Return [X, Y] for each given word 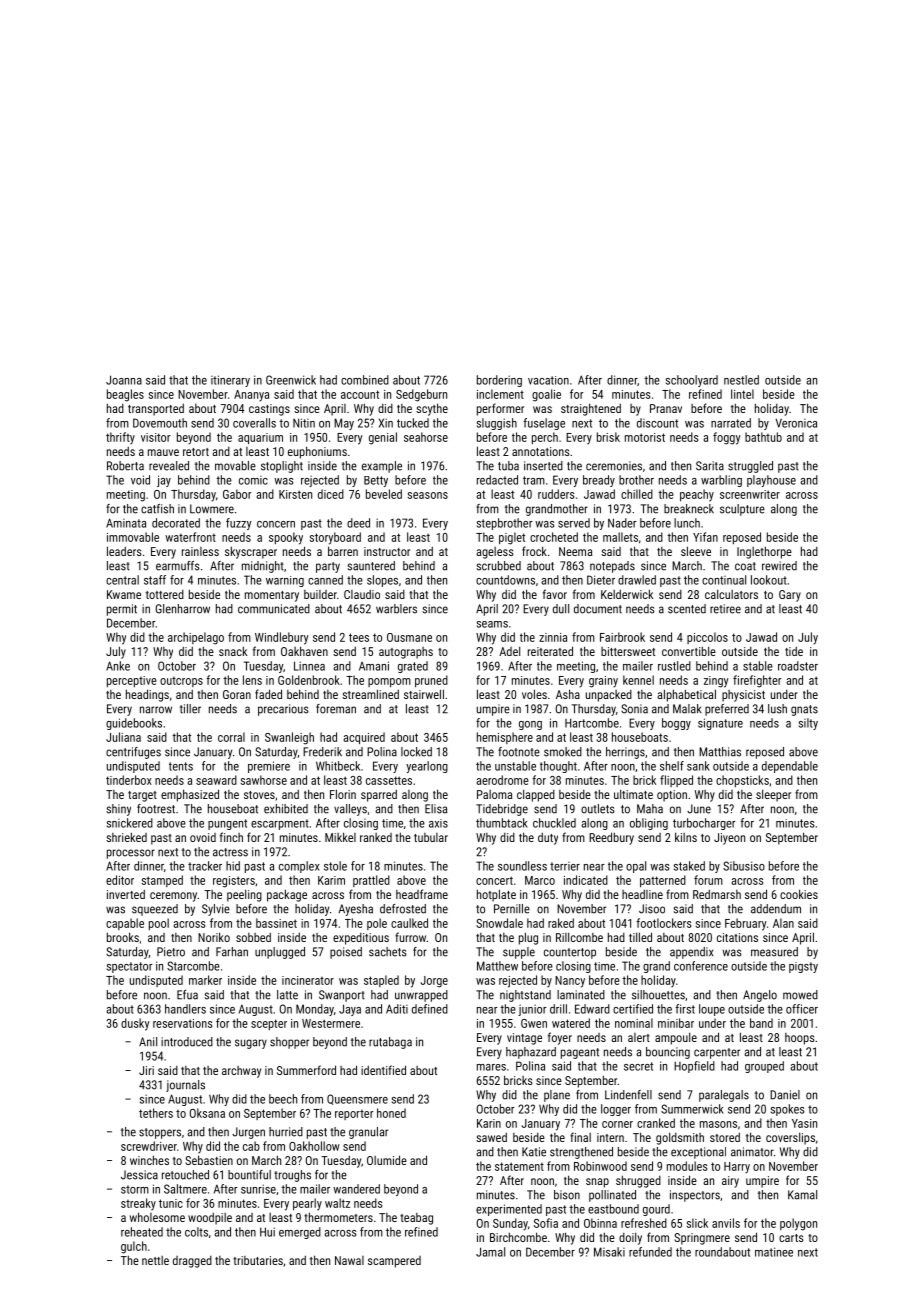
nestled [741, 380]
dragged [192, 1262]
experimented [509, 1210]
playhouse [771, 481]
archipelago [196, 638]
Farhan [232, 952]
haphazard [531, 1053]
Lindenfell [628, 1095]
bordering [499, 381]
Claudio [362, 594]
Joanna [124, 380]
